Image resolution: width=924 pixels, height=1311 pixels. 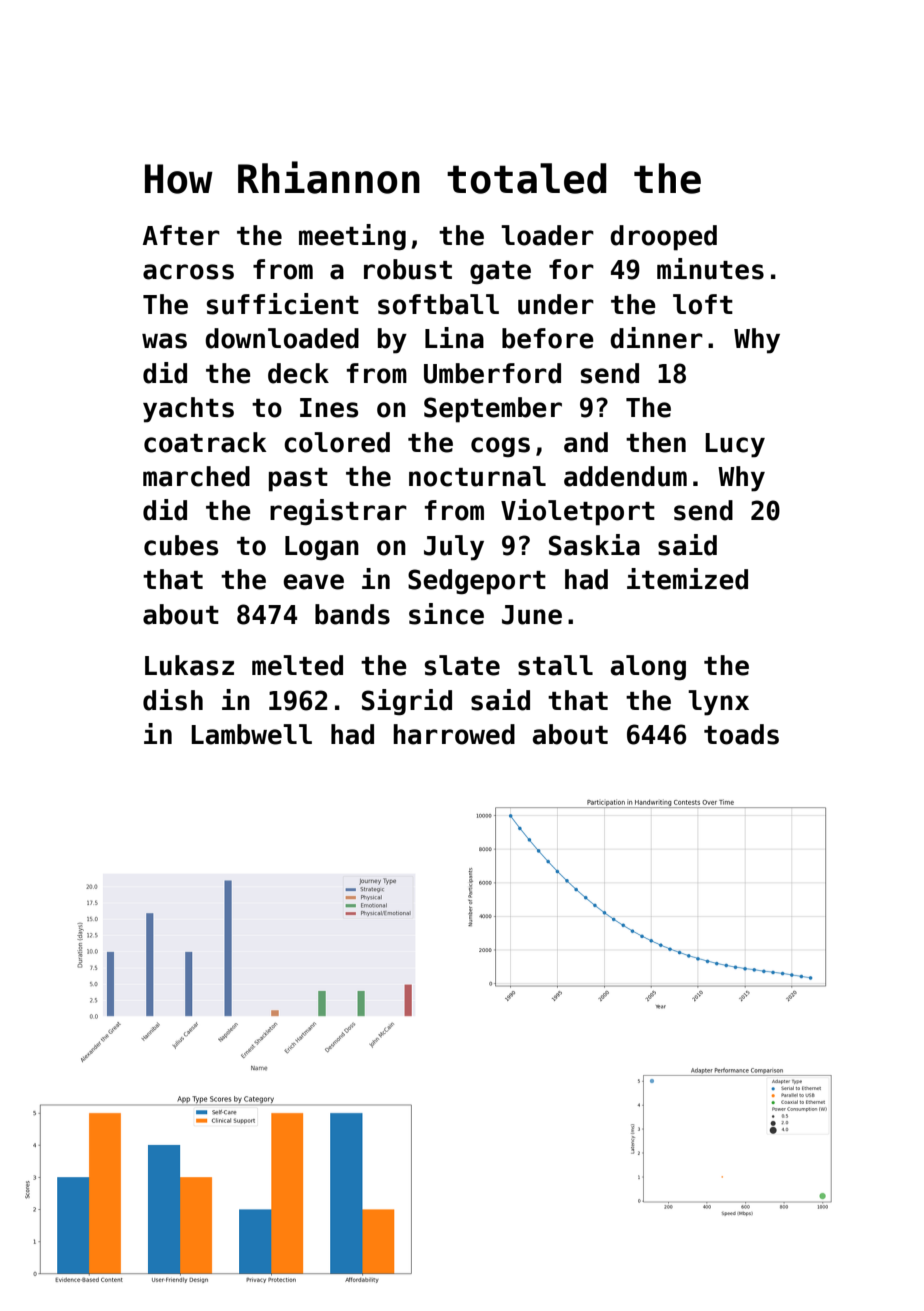 I want to click on loader, so click(x=547, y=235).
